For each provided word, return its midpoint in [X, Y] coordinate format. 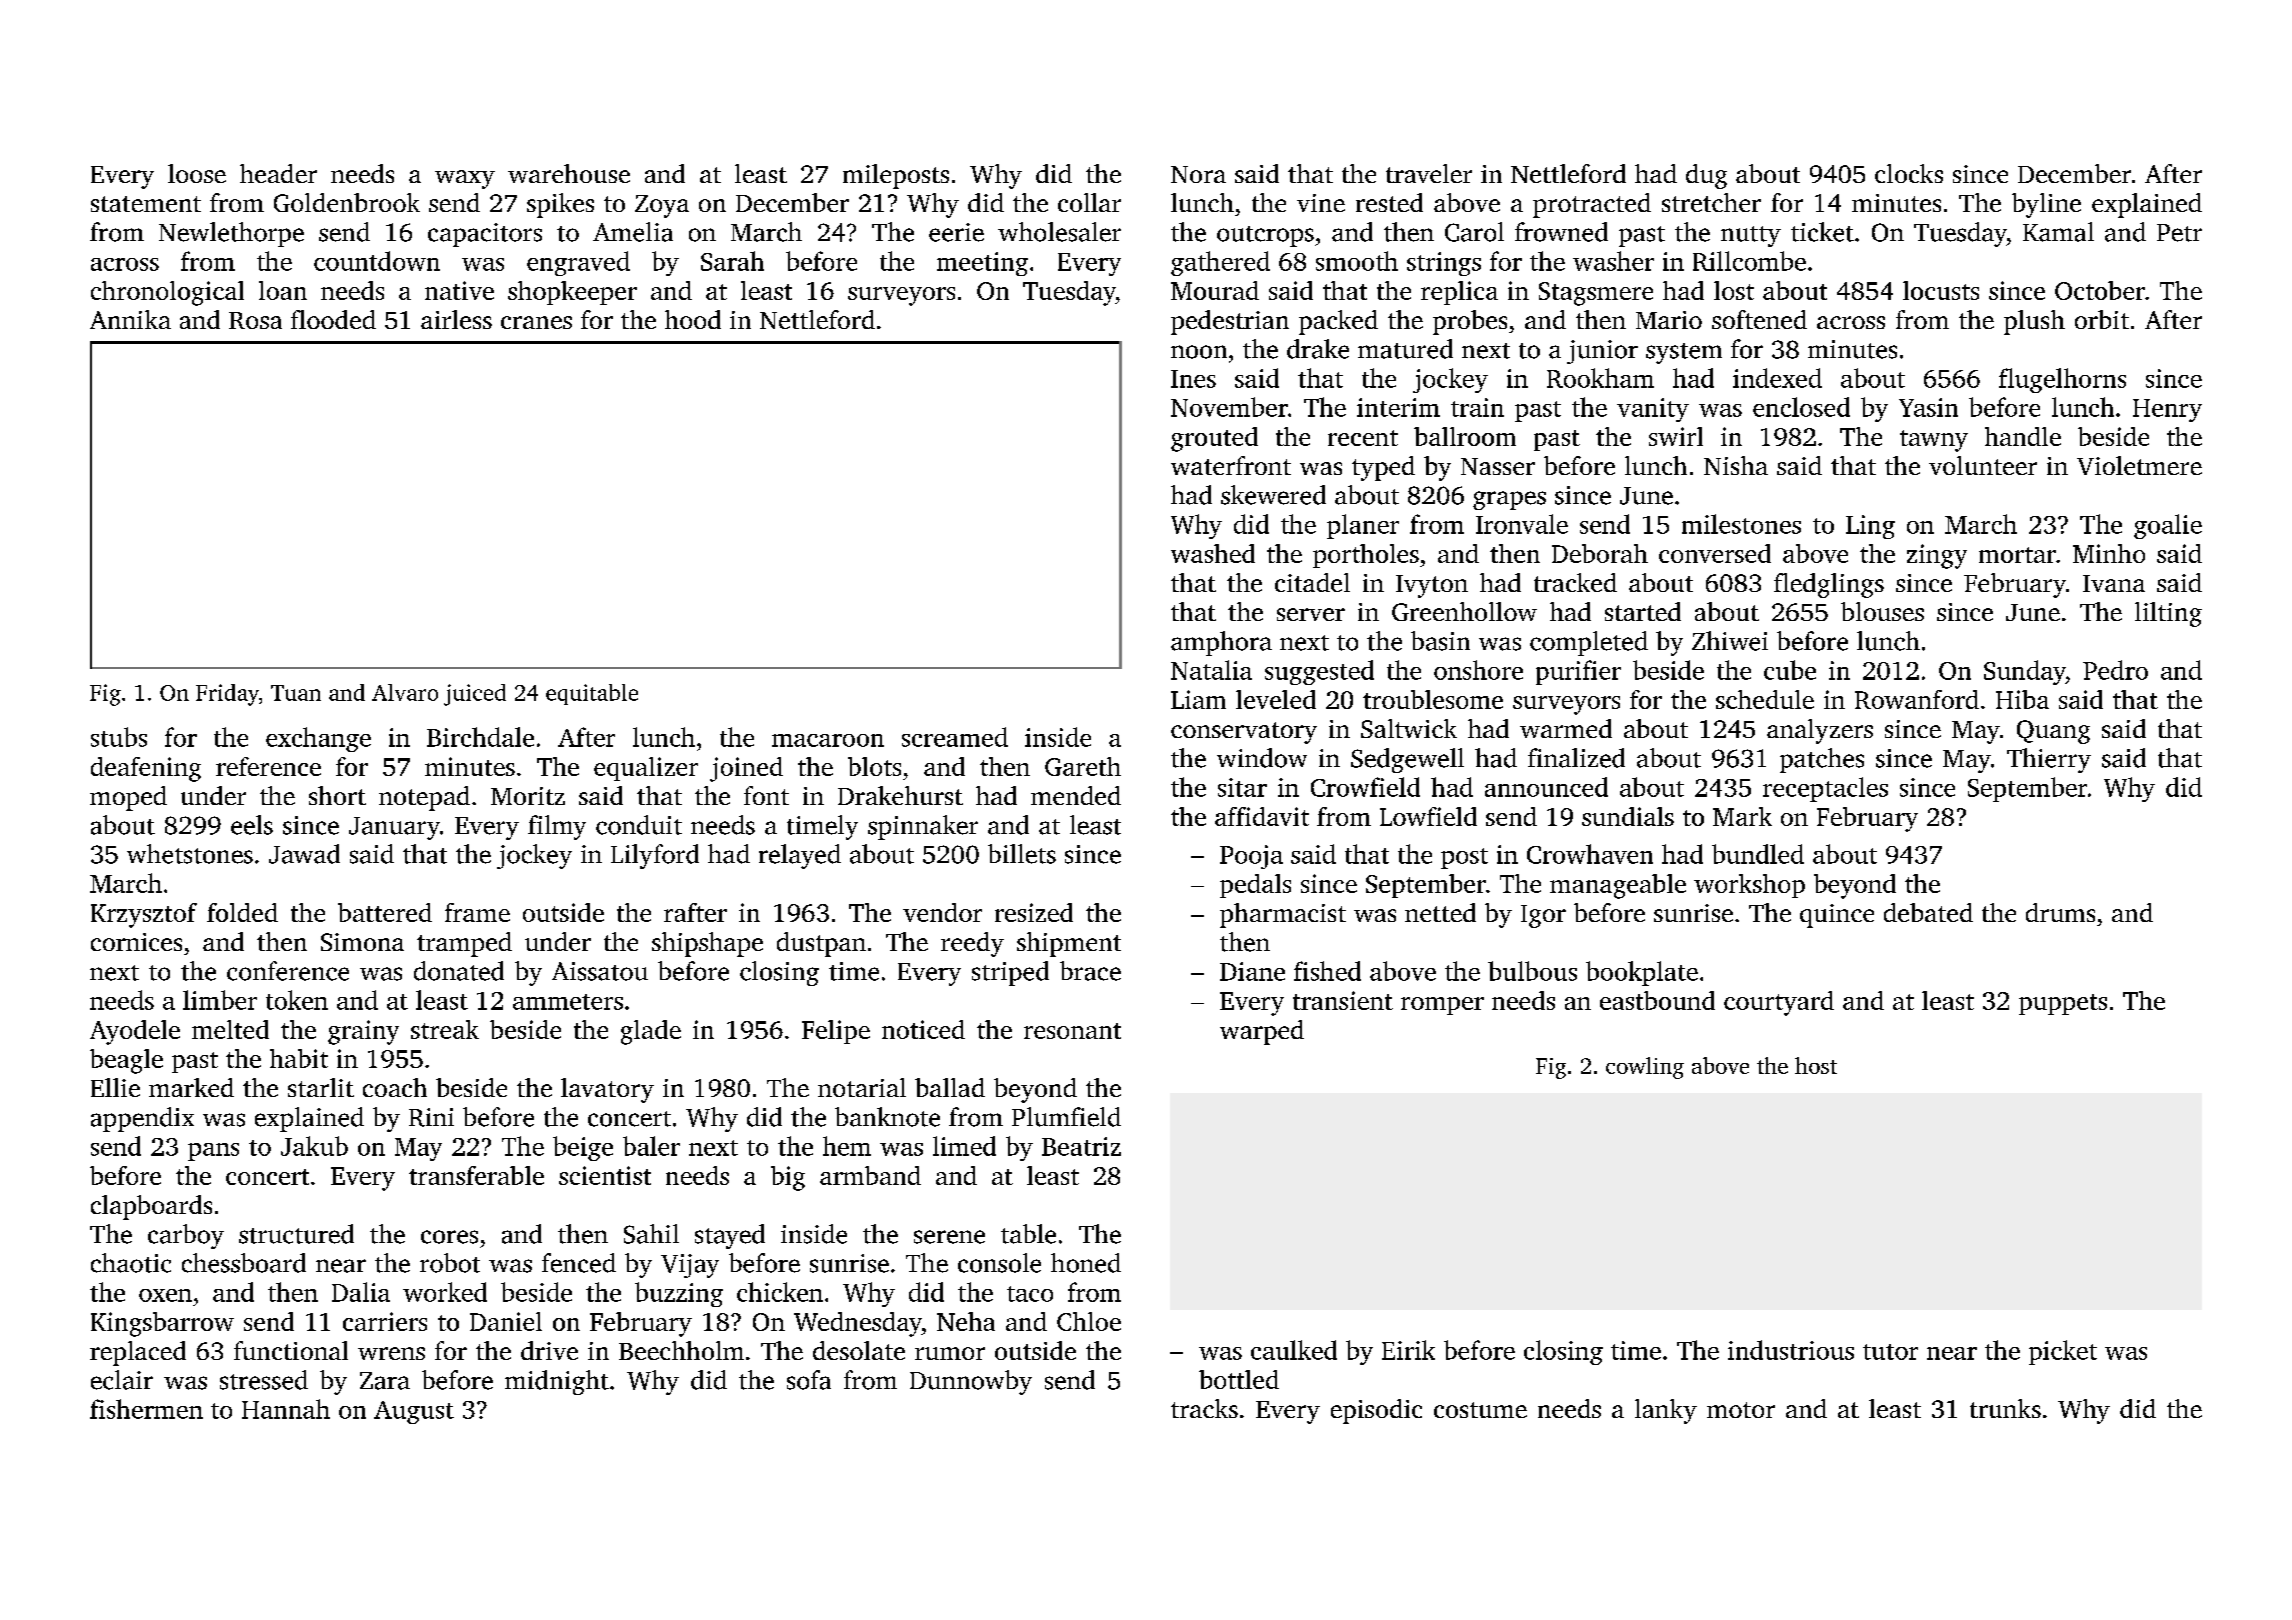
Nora [1198, 174]
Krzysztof [144, 915]
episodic [1376, 1411]
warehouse [569, 173]
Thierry [2049, 760]
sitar [1242, 787]
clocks [1909, 173]
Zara [385, 1381]
